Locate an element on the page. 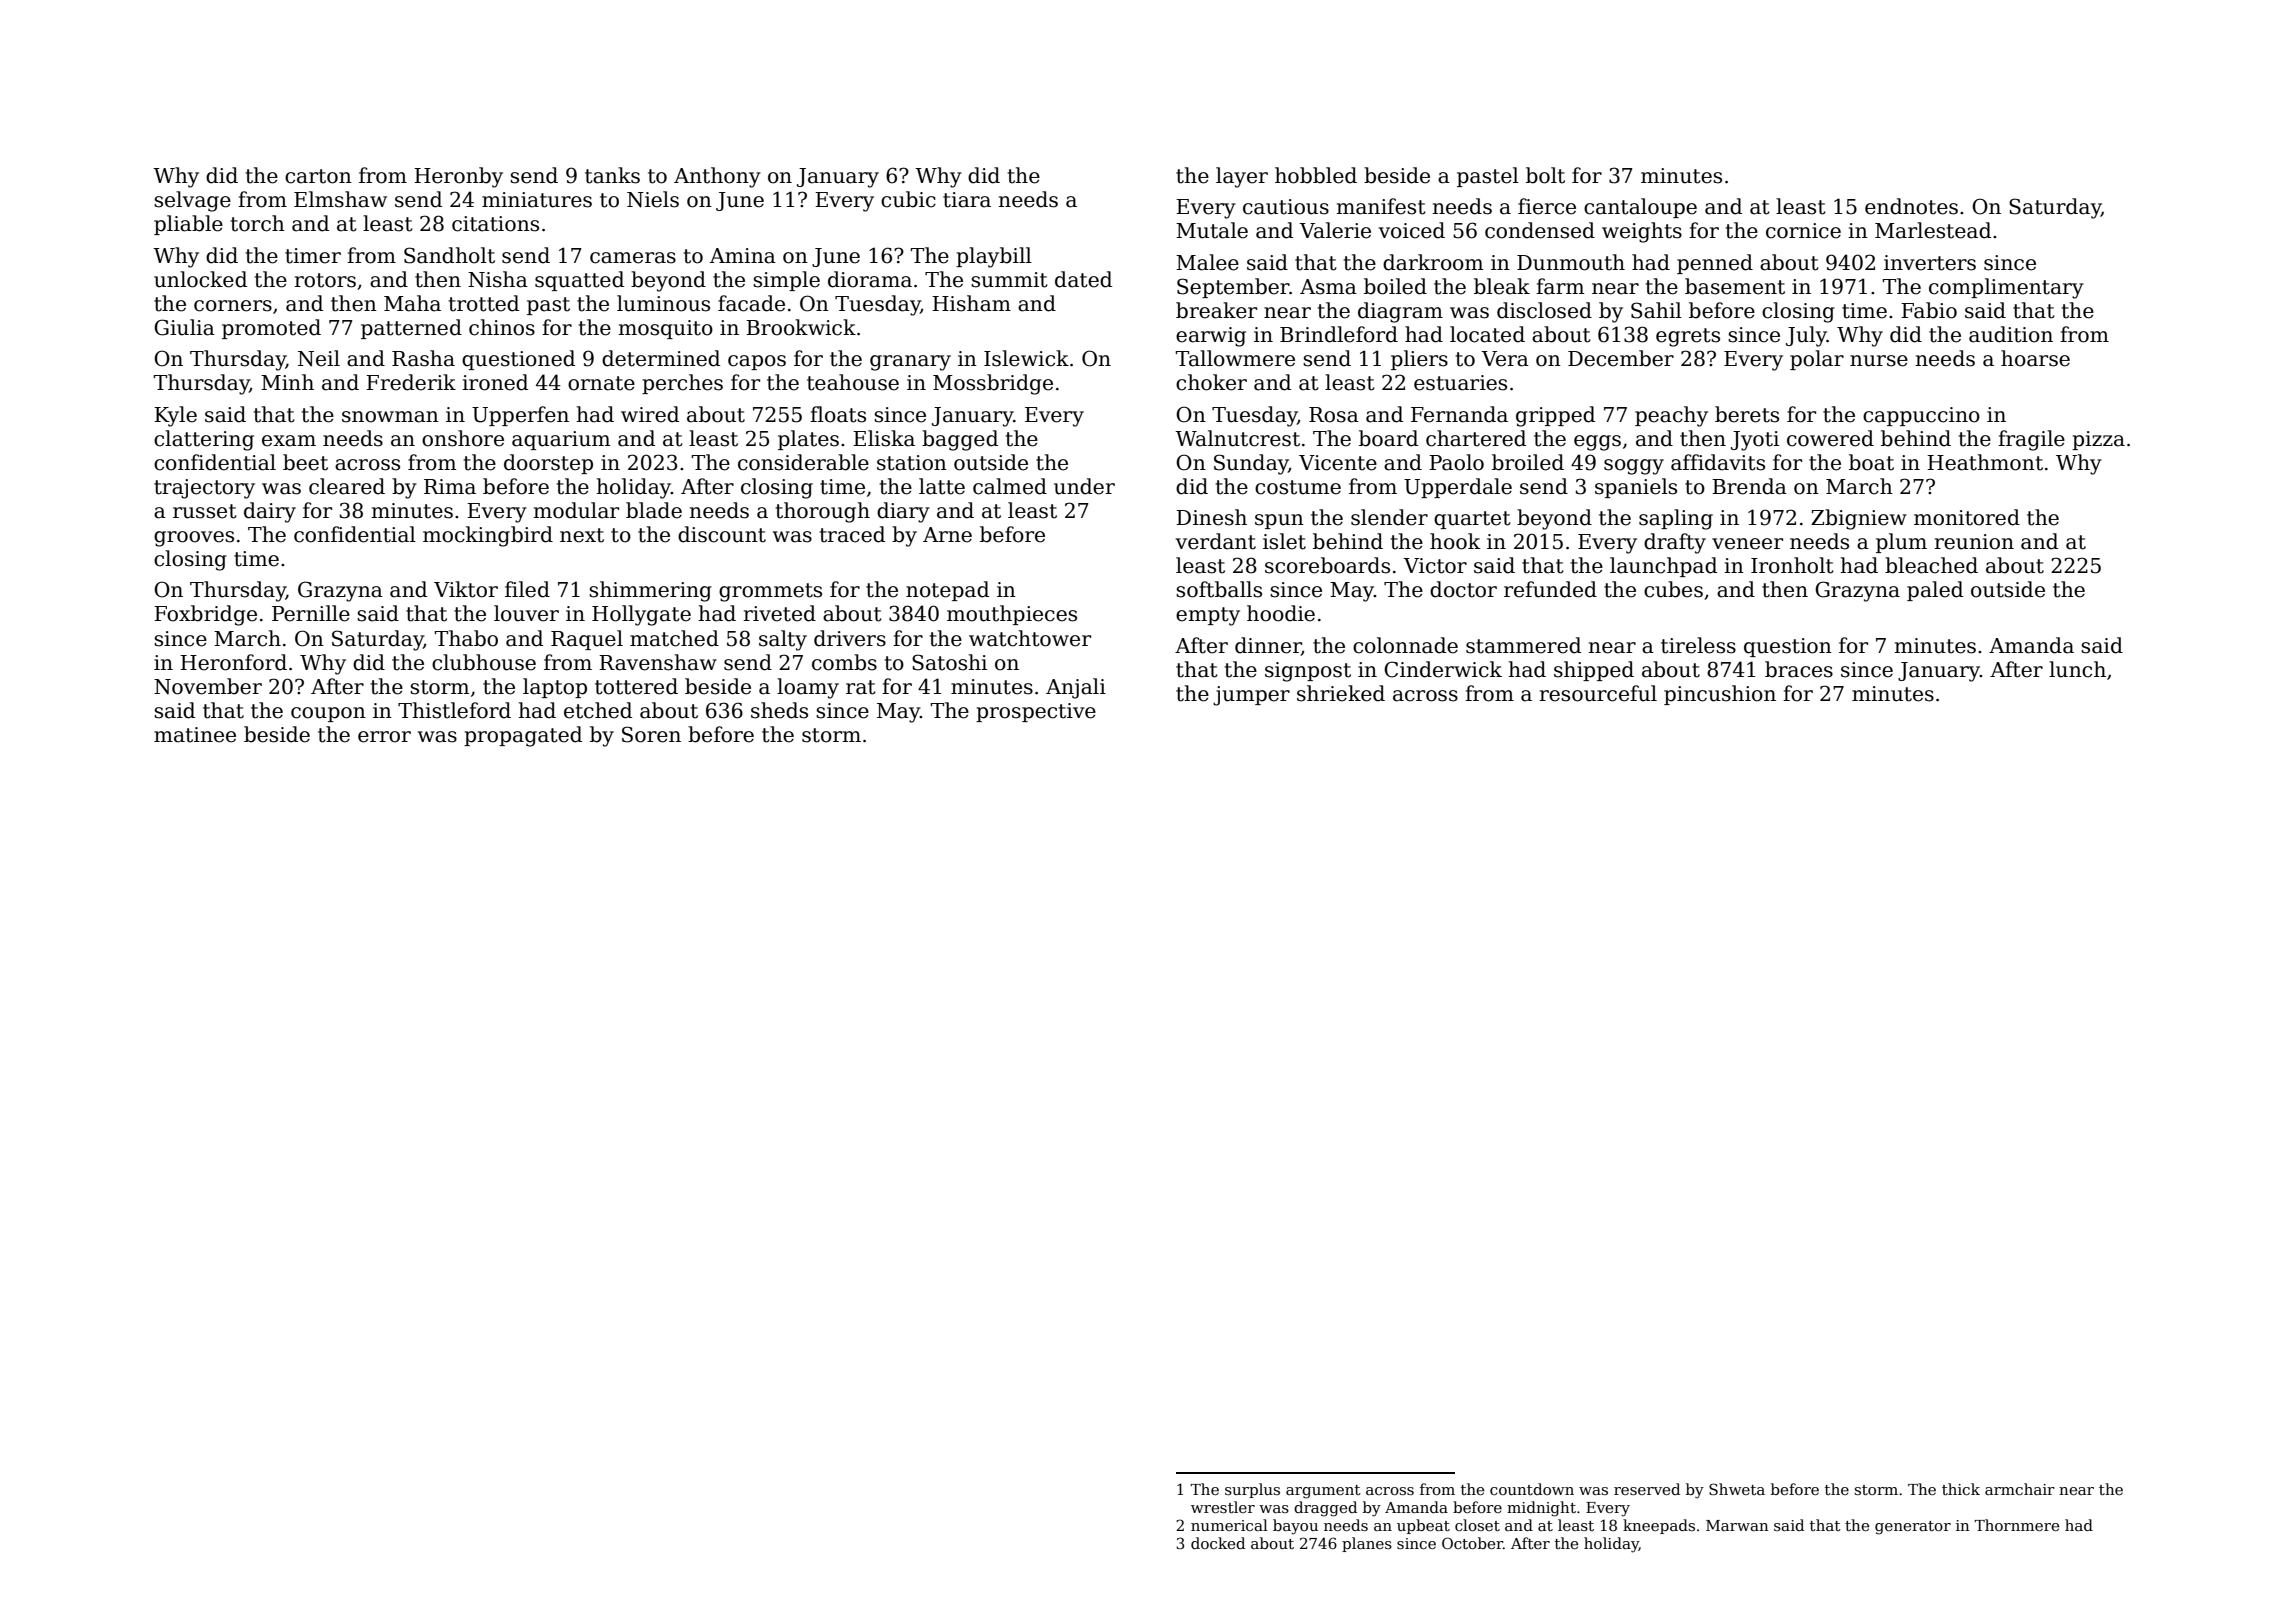 Image resolution: width=2292 pixels, height=1620 pixels. propagated is located at coordinates (523, 736).
